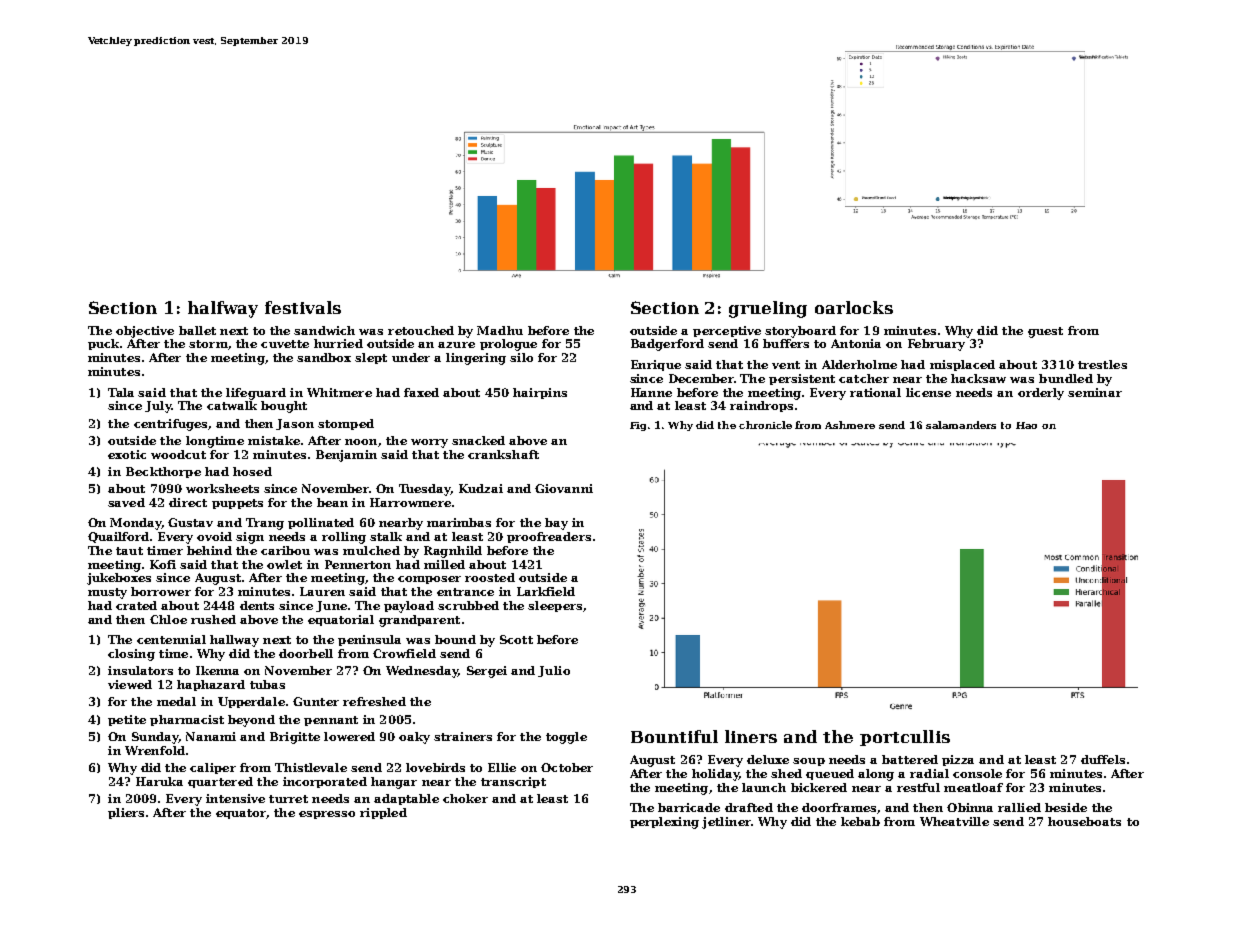  What do you see at coordinates (306, 653) in the screenshot?
I see `doorbell` at bounding box center [306, 653].
